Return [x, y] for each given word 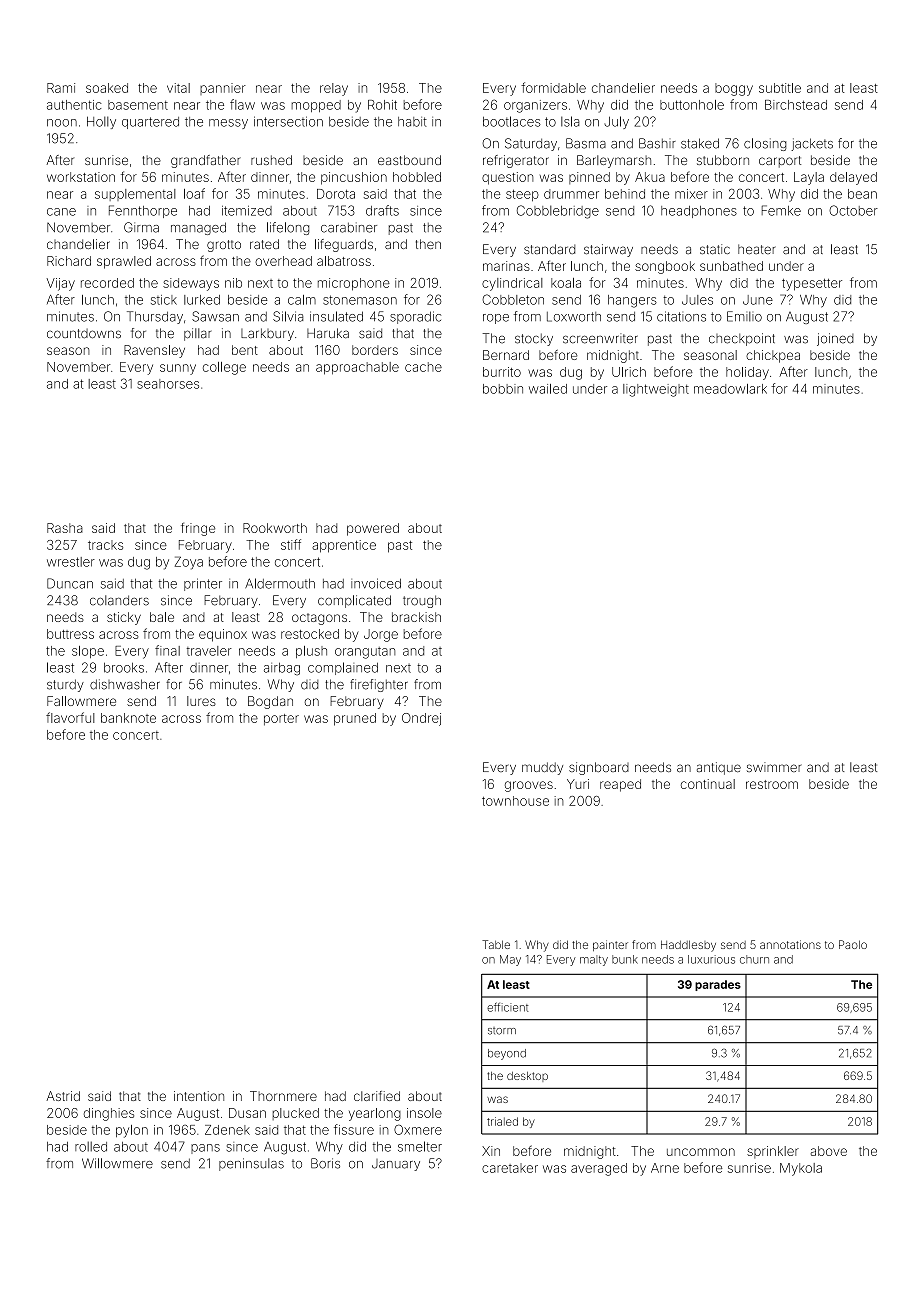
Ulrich [629, 372]
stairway [608, 250]
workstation [81, 177]
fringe [198, 529]
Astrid [63, 1096]
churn [754, 959]
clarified [377, 1096]
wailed [548, 389]
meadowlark [730, 389]
